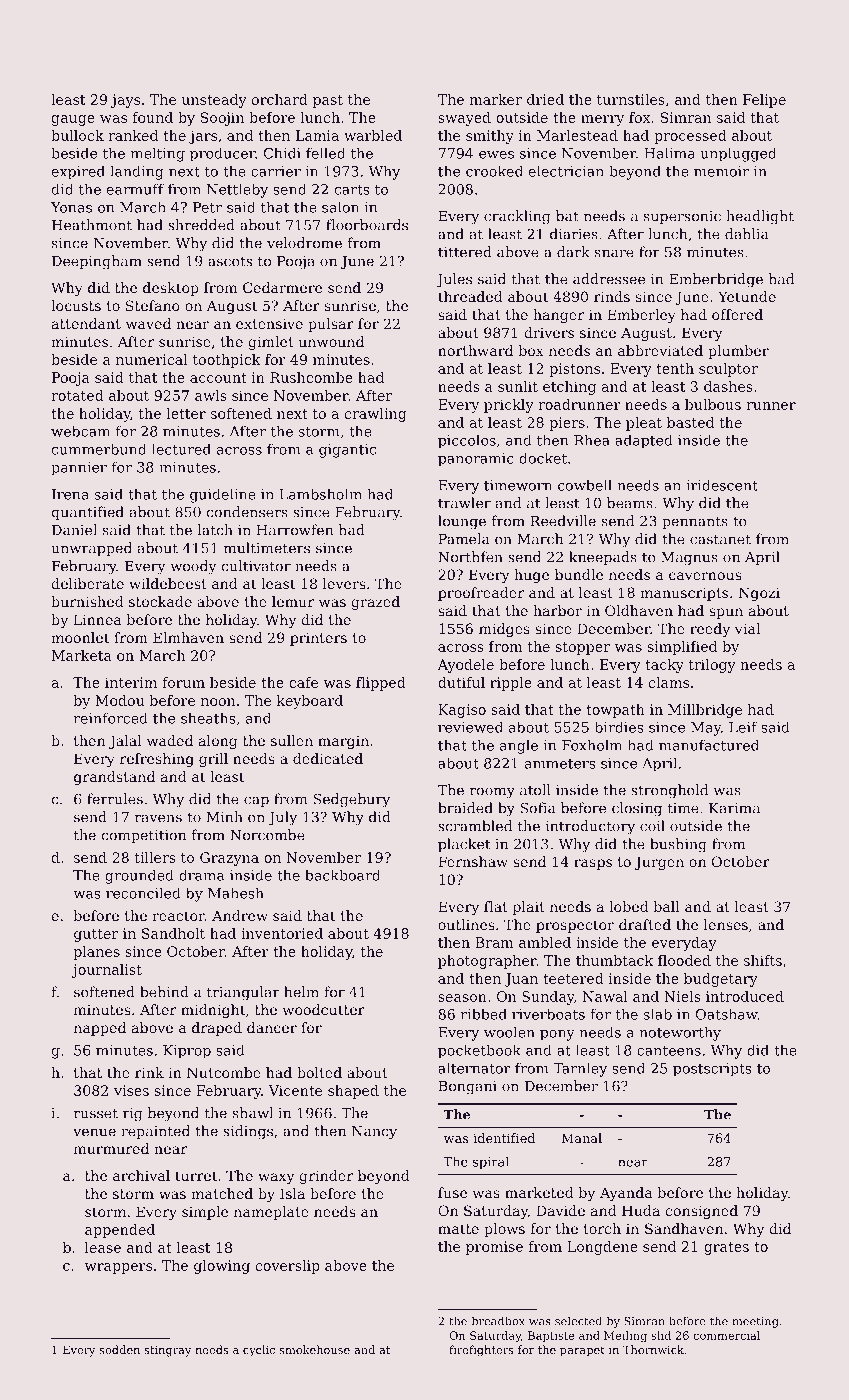  Describe the element at coordinates (71, 207) in the screenshot. I see `Yonas` at that location.
